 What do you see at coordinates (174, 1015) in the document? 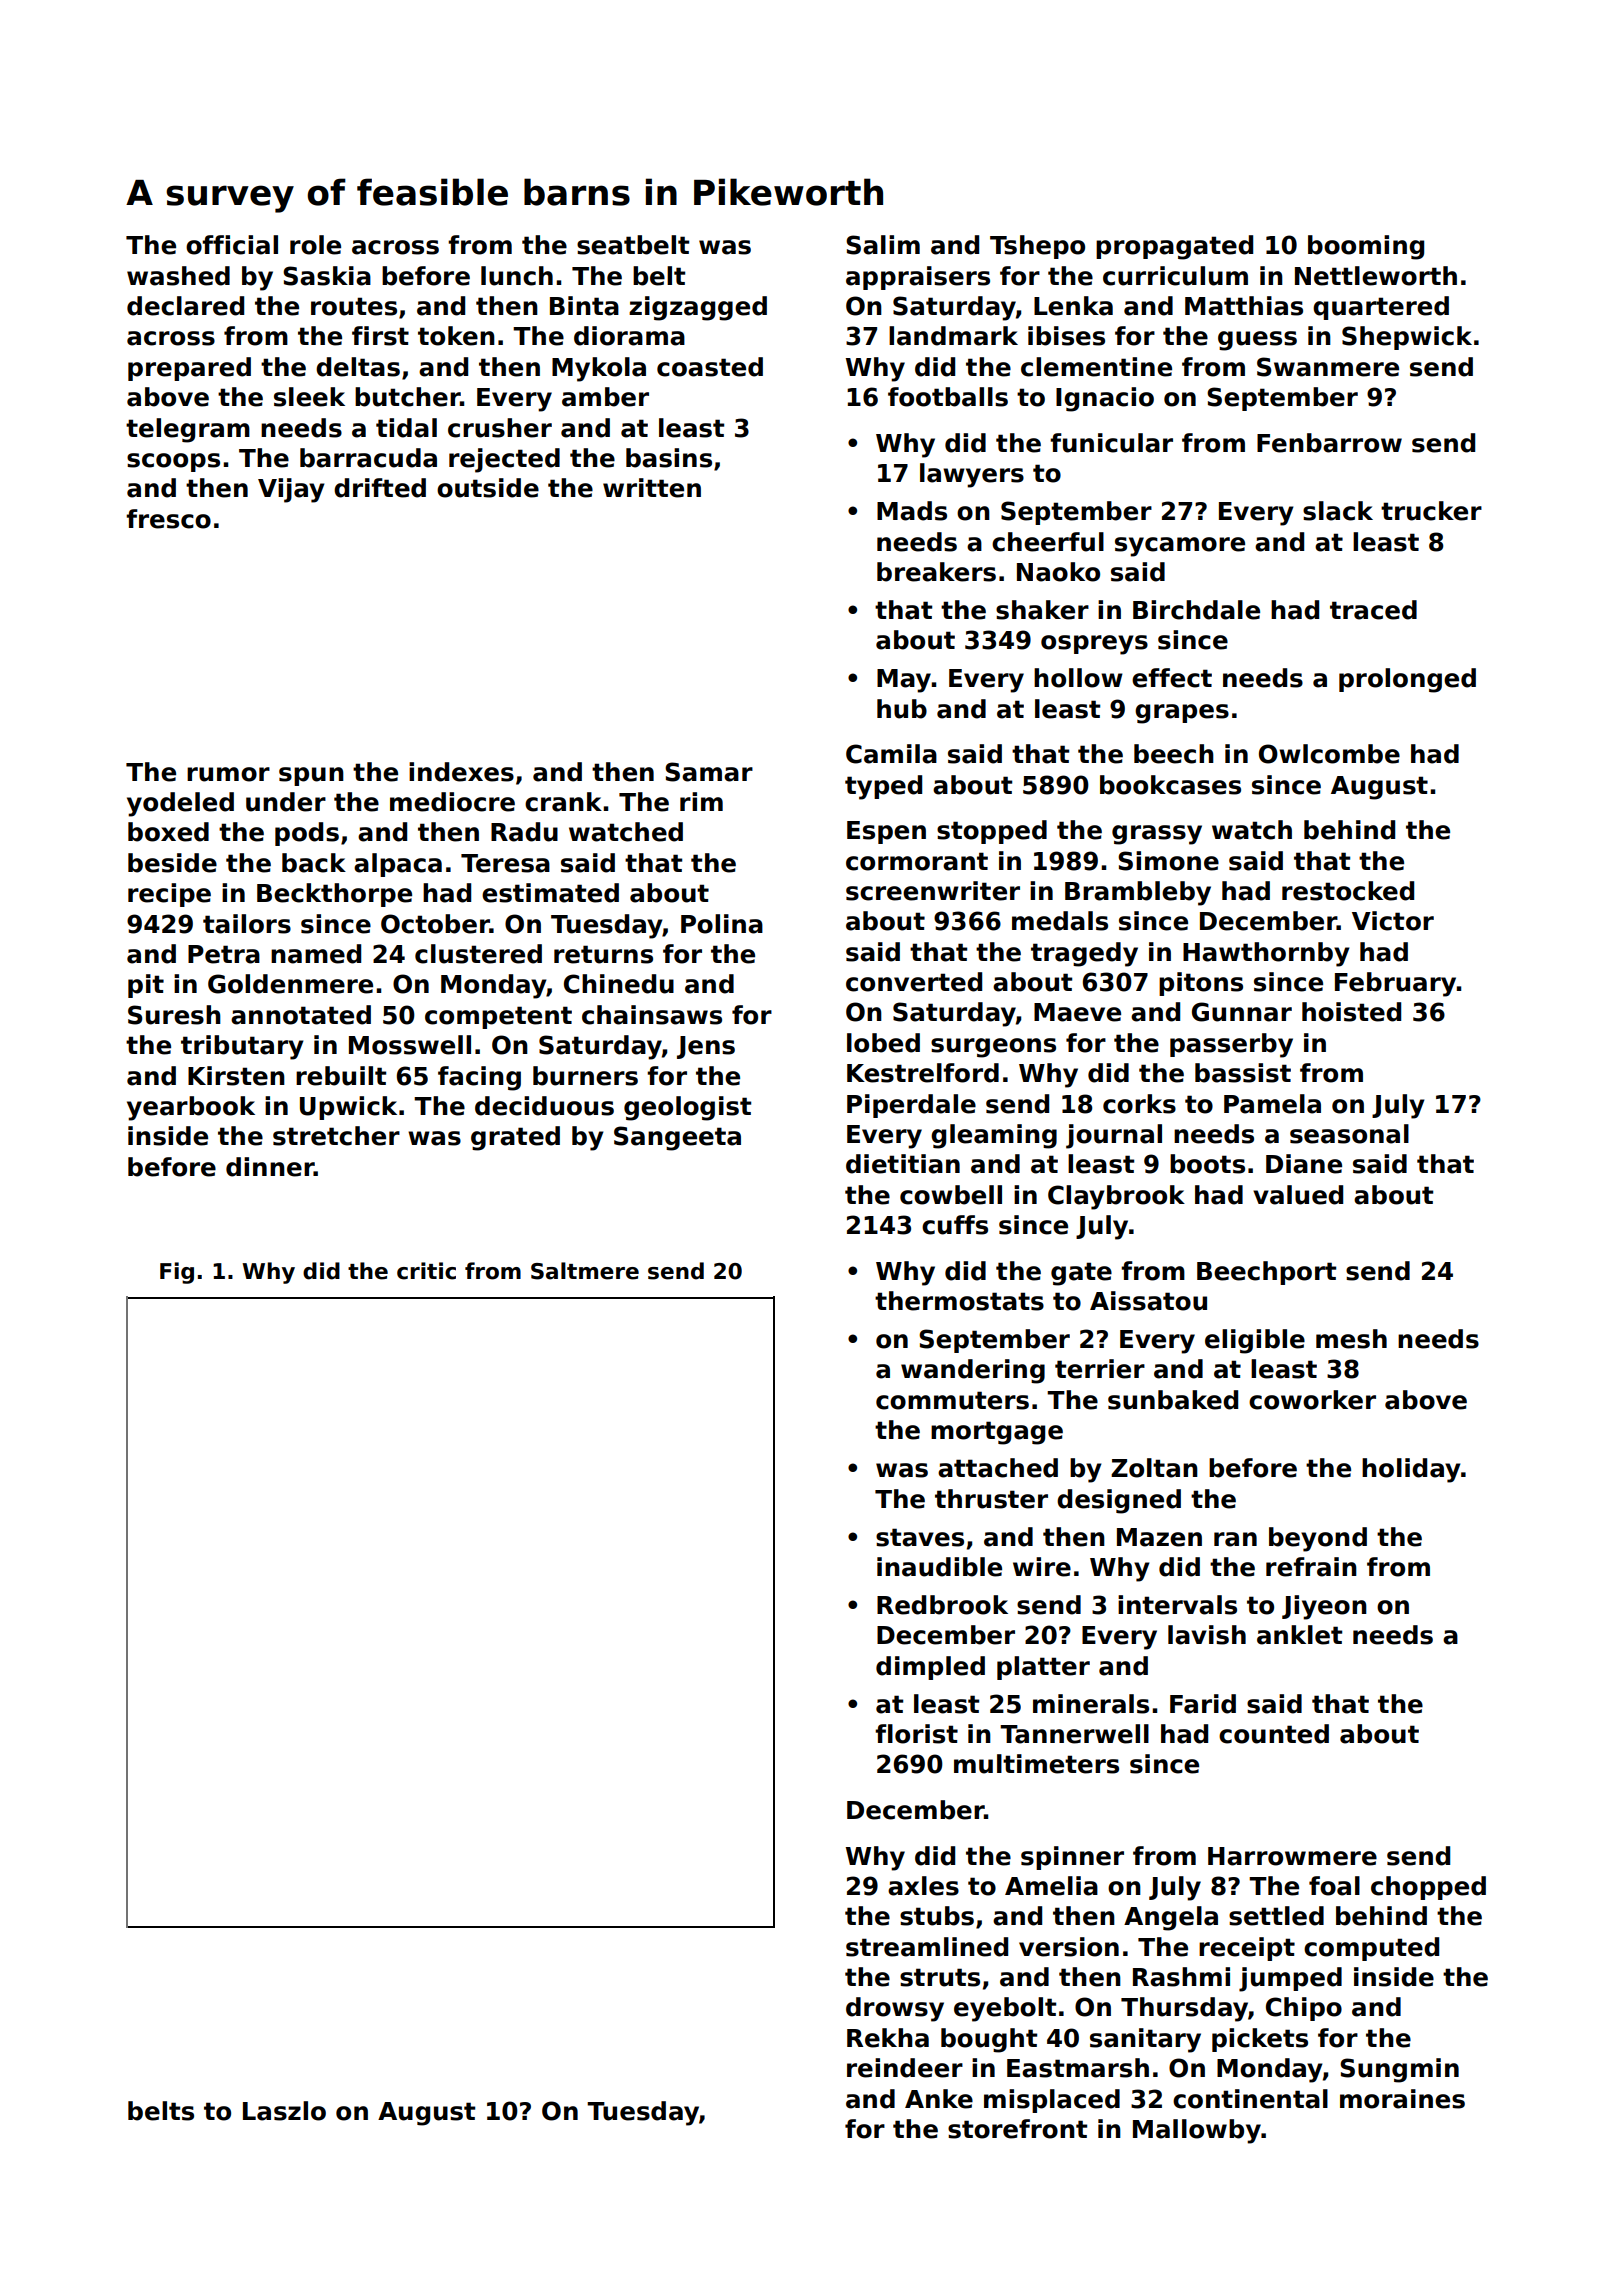
I see `Suresh` at bounding box center [174, 1015].
